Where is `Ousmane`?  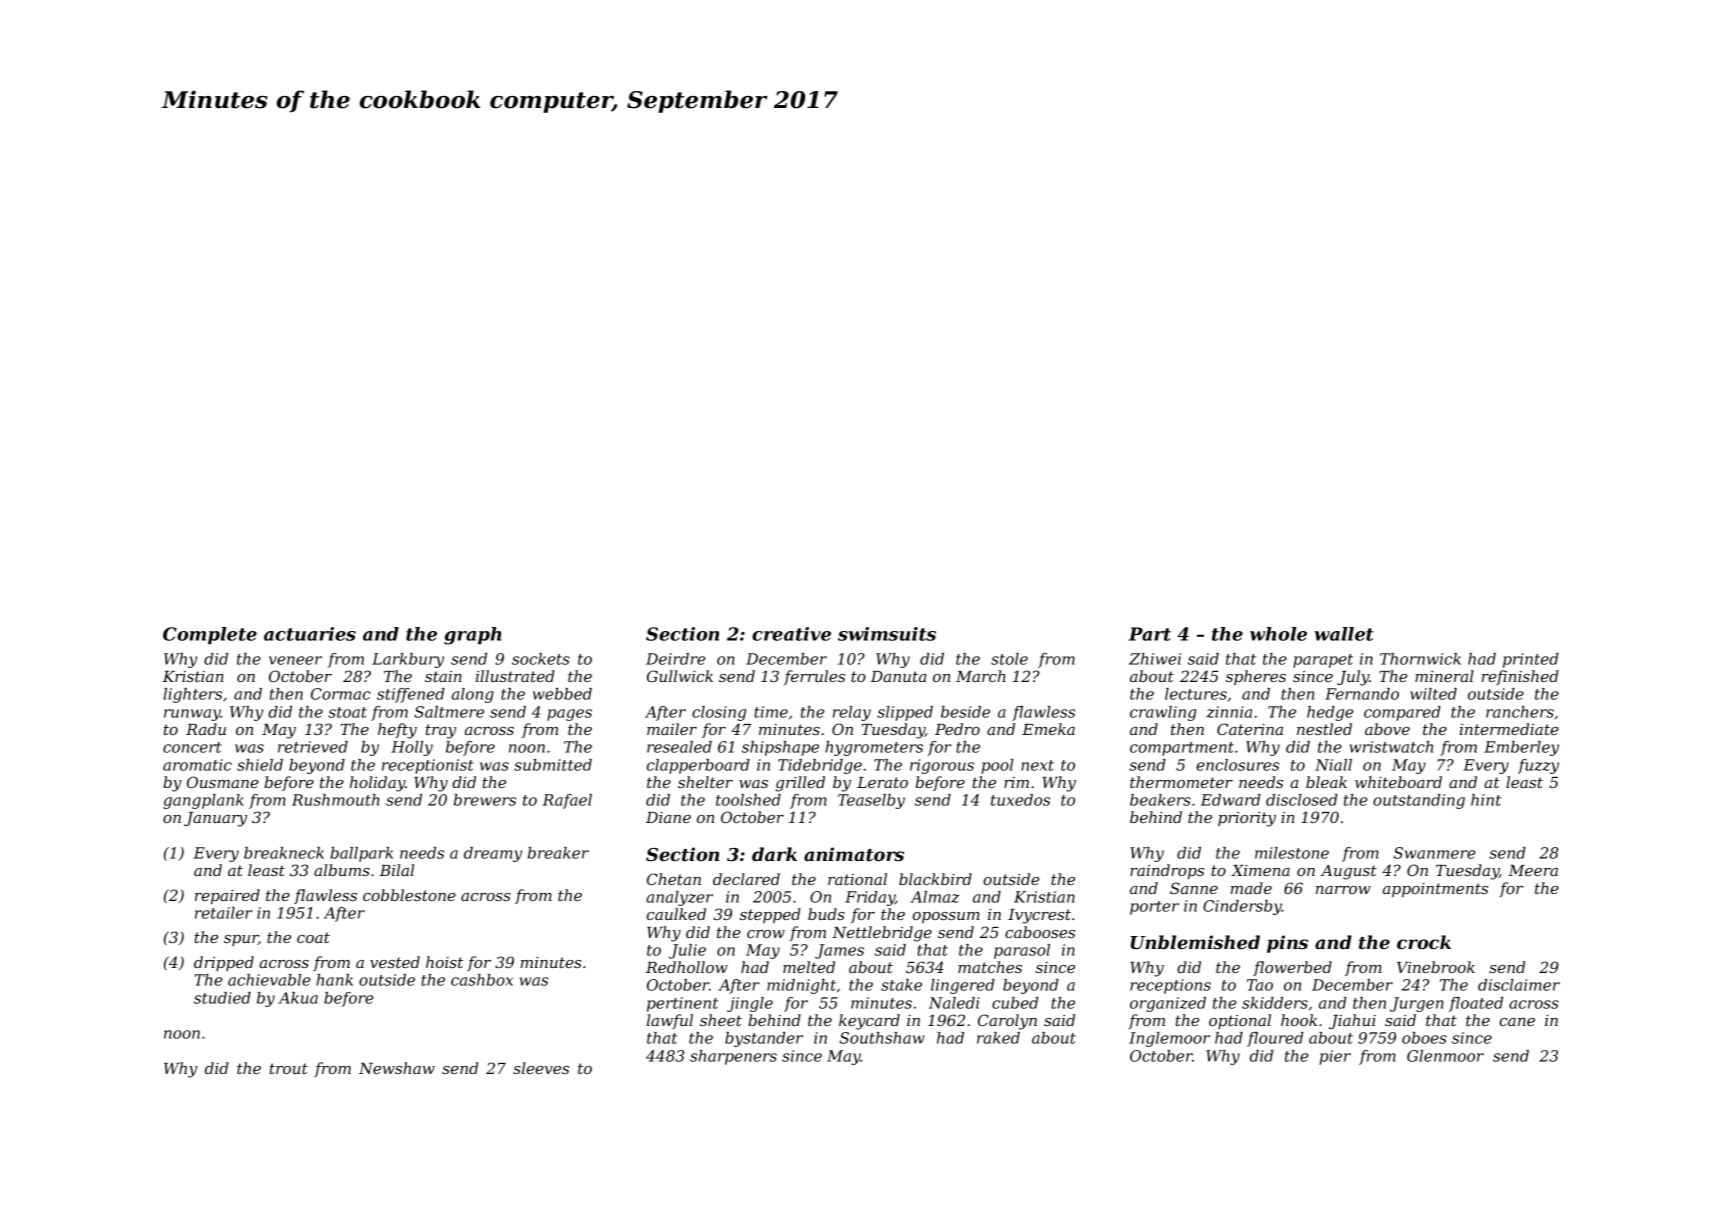 Ousmane is located at coordinates (223, 782).
